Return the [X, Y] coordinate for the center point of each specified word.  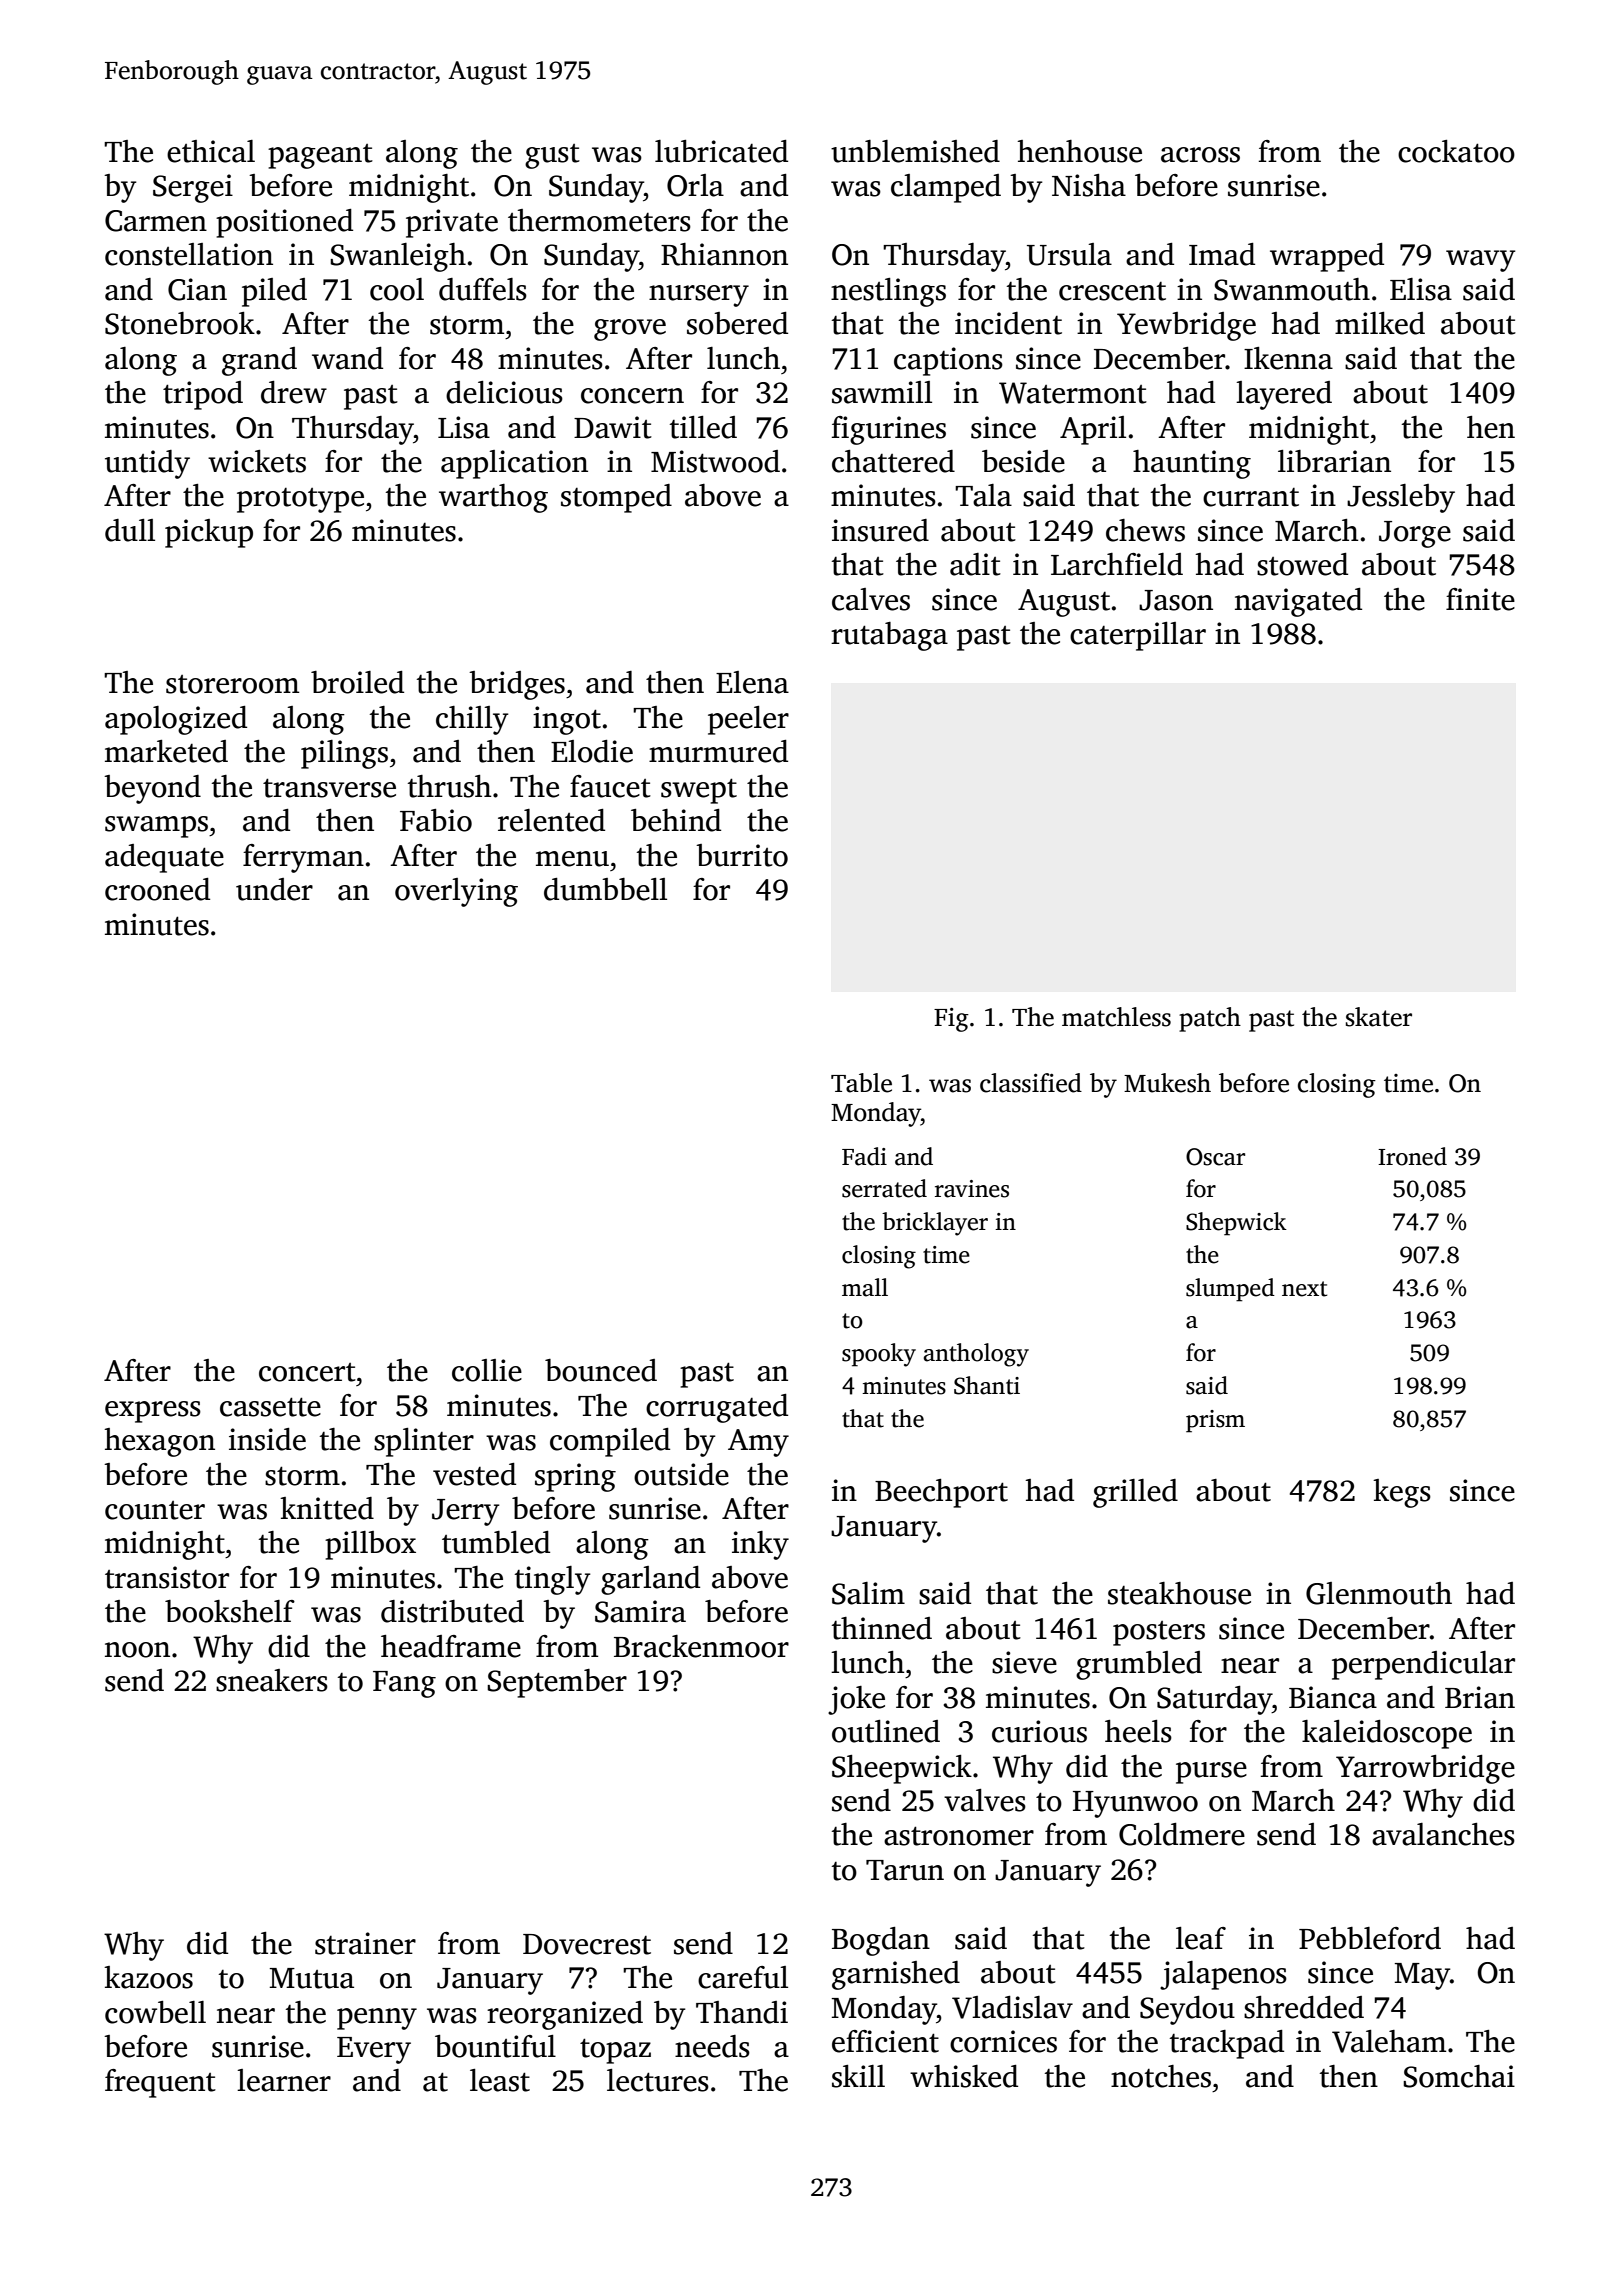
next [1304, 1289]
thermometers [599, 220]
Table [861, 1083]
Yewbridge [1186, 326]
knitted [327, 1508]
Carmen [156, 221]
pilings [344, 754]
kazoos [148, 1977]
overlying [456, 892]
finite [1480, 599]
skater [1379, 1017]
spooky [879, 1355]
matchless [1116, 1017]
